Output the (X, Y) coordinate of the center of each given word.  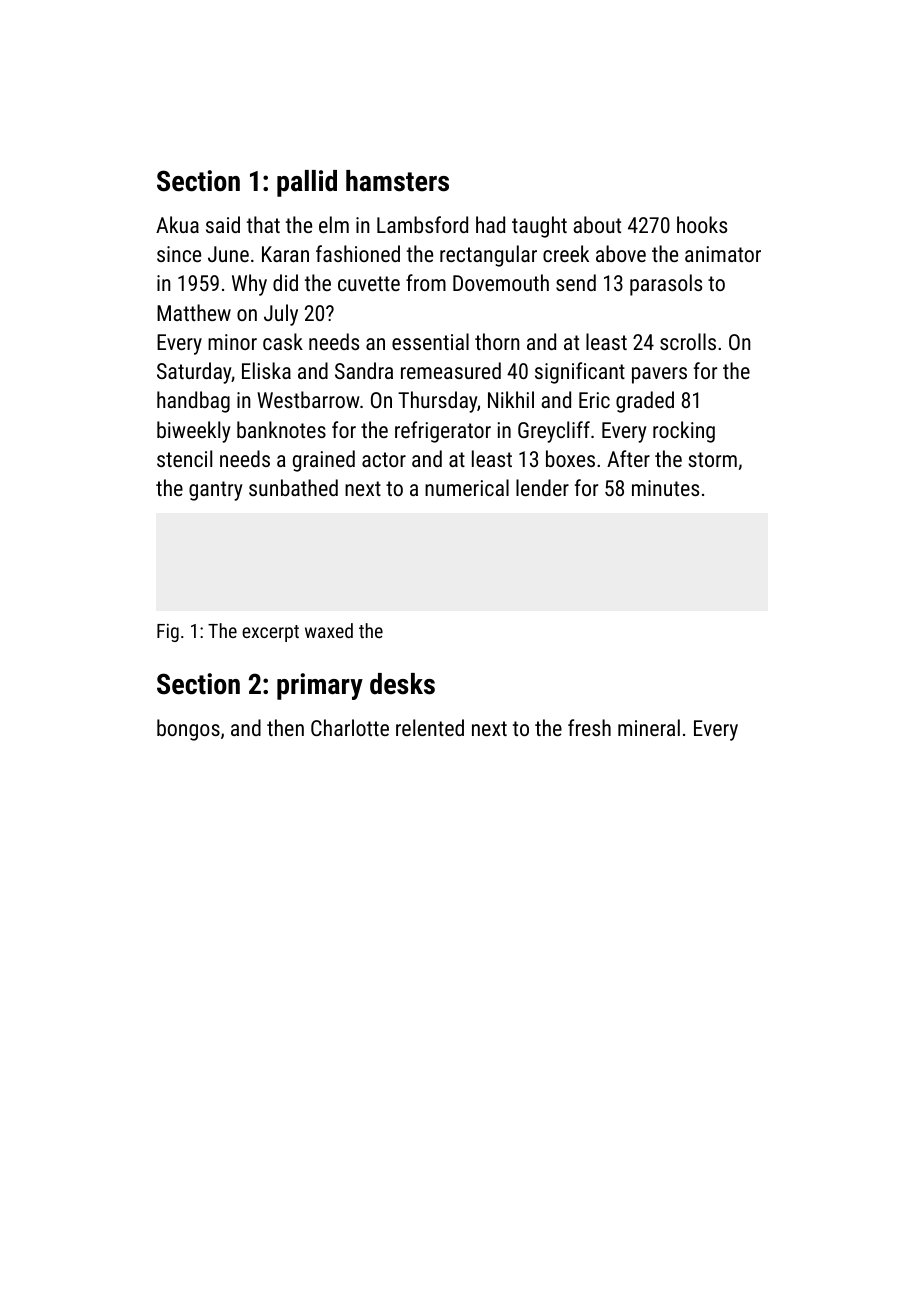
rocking (684, 432)
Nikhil (511, 399)
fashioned (358, 253)
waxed (329, 630)
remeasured (451, 370)
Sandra (364, 370)
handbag (193, 402)
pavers (659, 375)
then (285, 727)
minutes (665, 488)
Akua (177, 224)
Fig (168, 633)
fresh (589, 727)
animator (723, 254)
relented (430, 727)
